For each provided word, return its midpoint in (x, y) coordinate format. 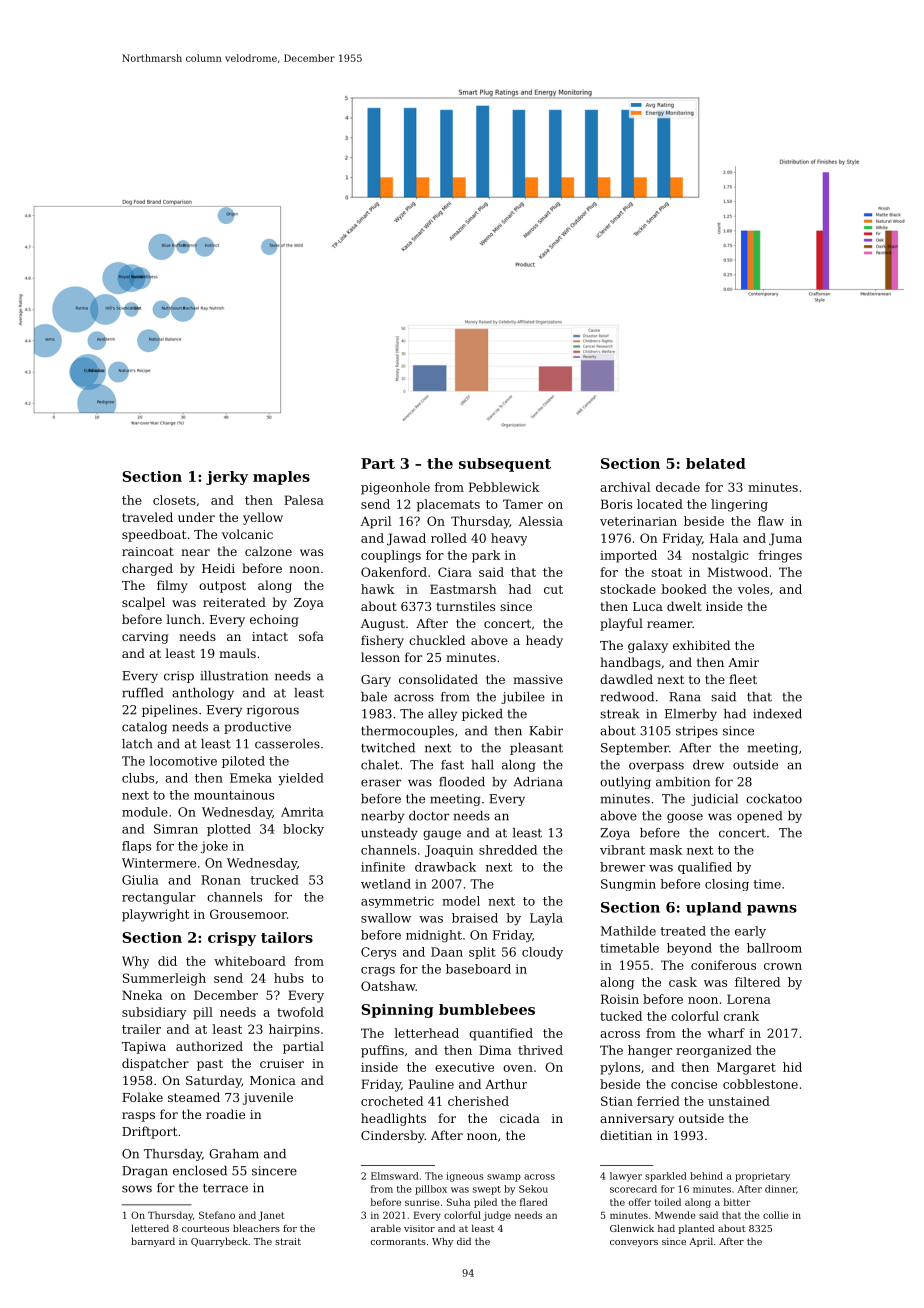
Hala (724, 538)
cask (683, 982)
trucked (274, 880)
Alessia (541, 521)
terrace (225, 1188)
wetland (386, 884)
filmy (172, 586)
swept (487, 1190)
